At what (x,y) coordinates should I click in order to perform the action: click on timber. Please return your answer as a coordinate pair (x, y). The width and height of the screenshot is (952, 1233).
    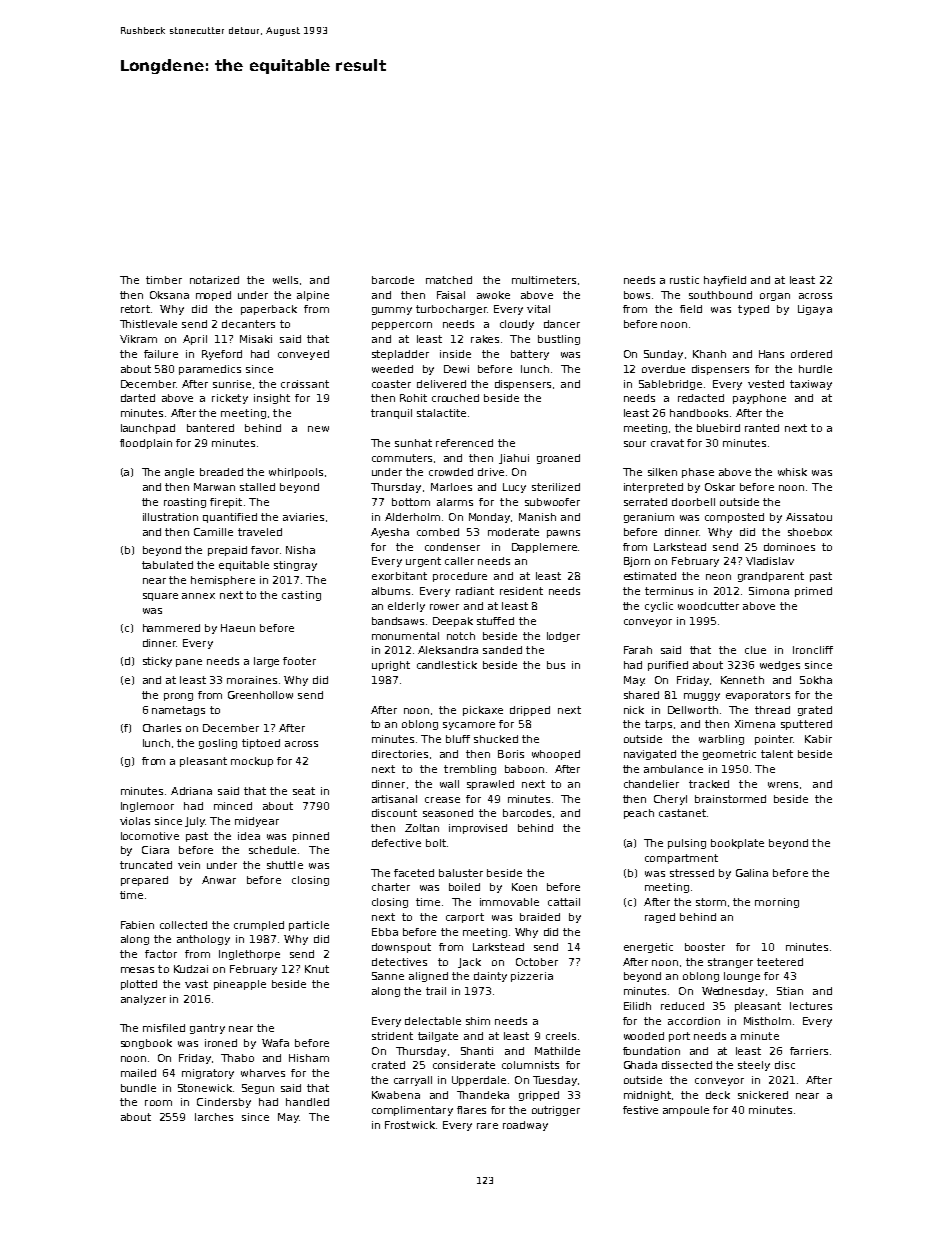
    Looking at the image, I should click on (164, 280).
